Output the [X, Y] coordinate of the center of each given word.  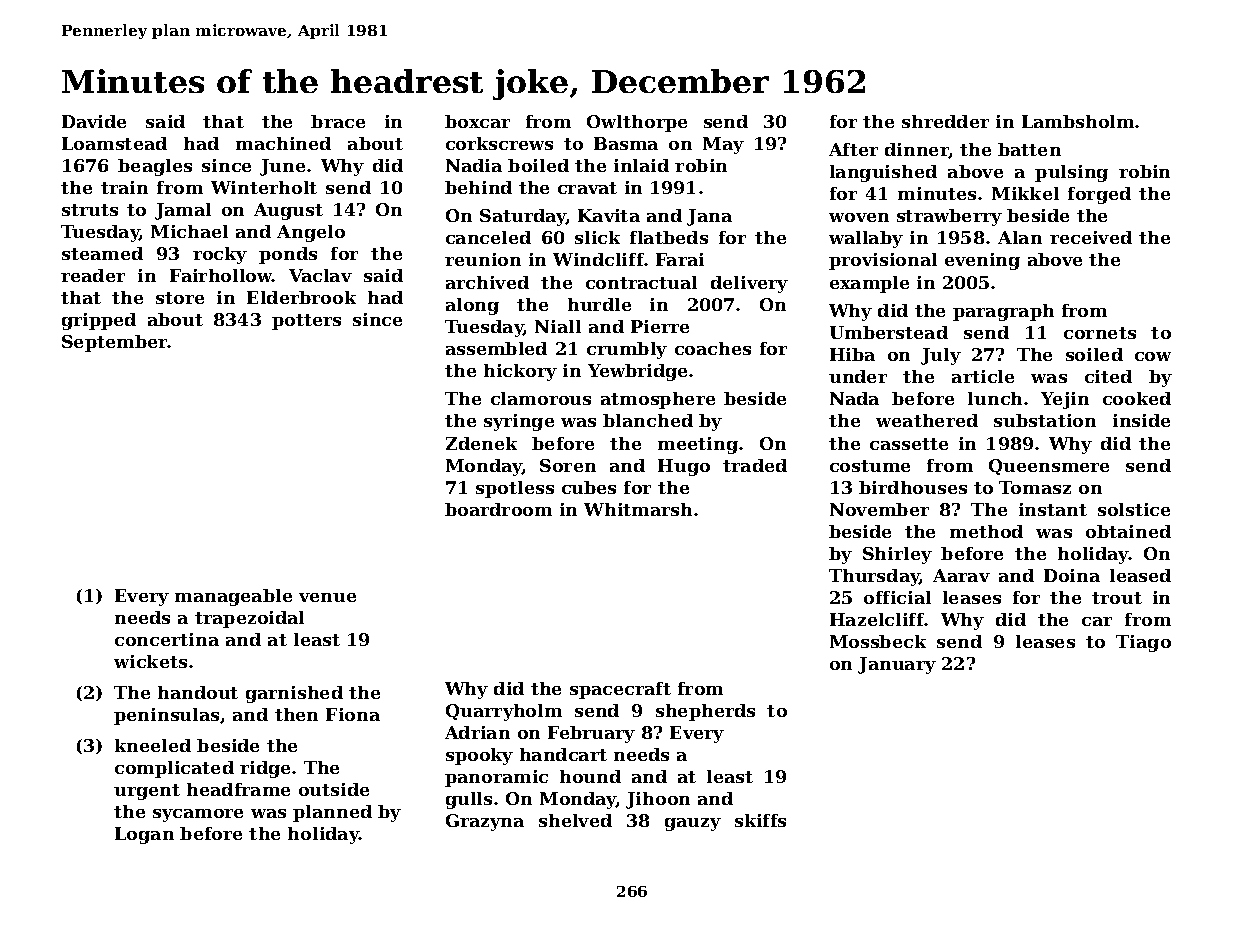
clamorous [541, 398]
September [115, 343]
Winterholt [264, 187]
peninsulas [166, 716]
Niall [558, 326]
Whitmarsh [638, 509]
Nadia [474, 165]
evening [982, 261]
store [180, 298]
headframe [238, 789]
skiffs [760, 820]
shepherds [705, 712]
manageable [233, 597]
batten [1029, 149]
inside [1141, 420]
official [897, 597]
